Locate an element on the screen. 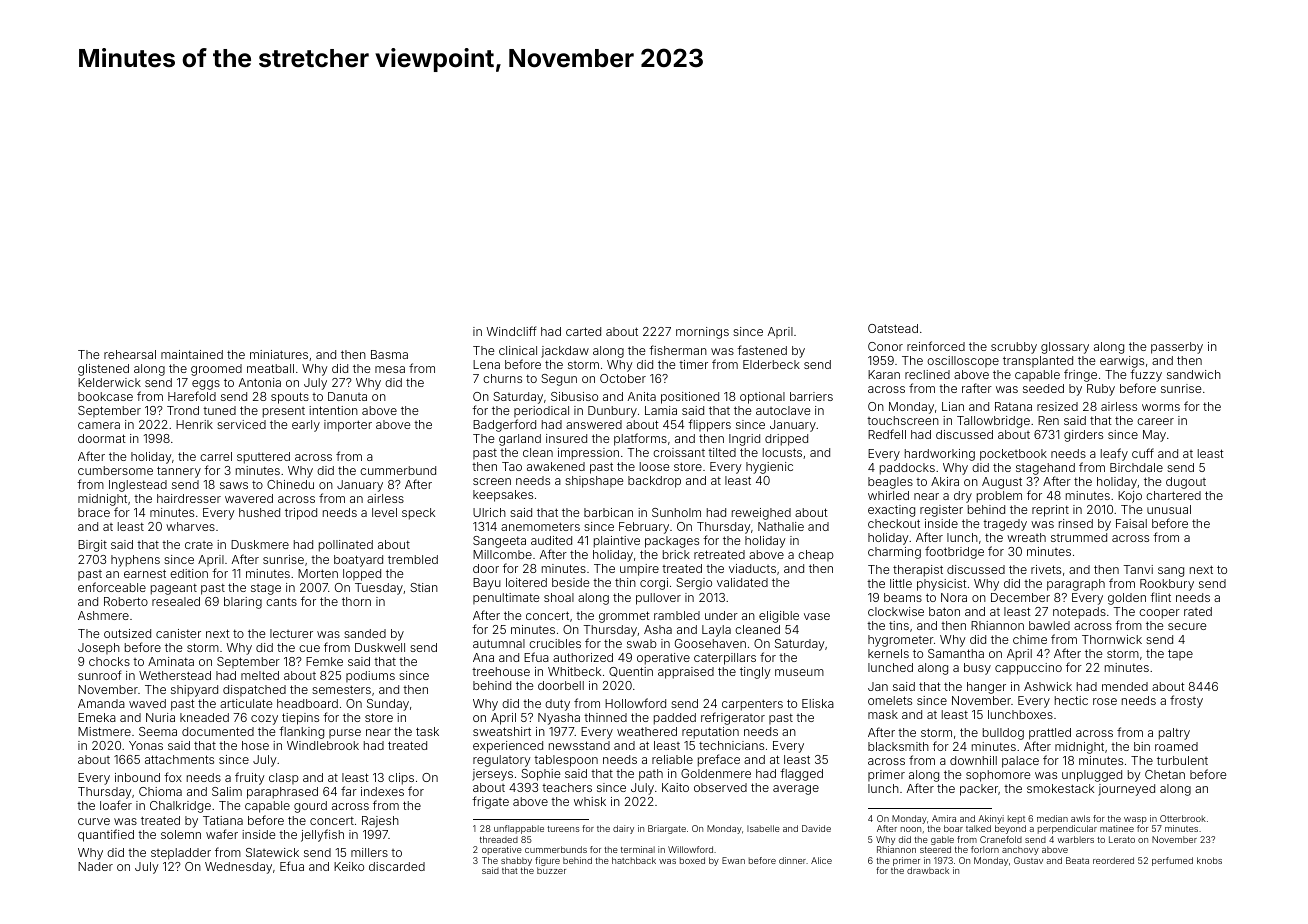  Ashwick is located at coordinates (1048, 686).
